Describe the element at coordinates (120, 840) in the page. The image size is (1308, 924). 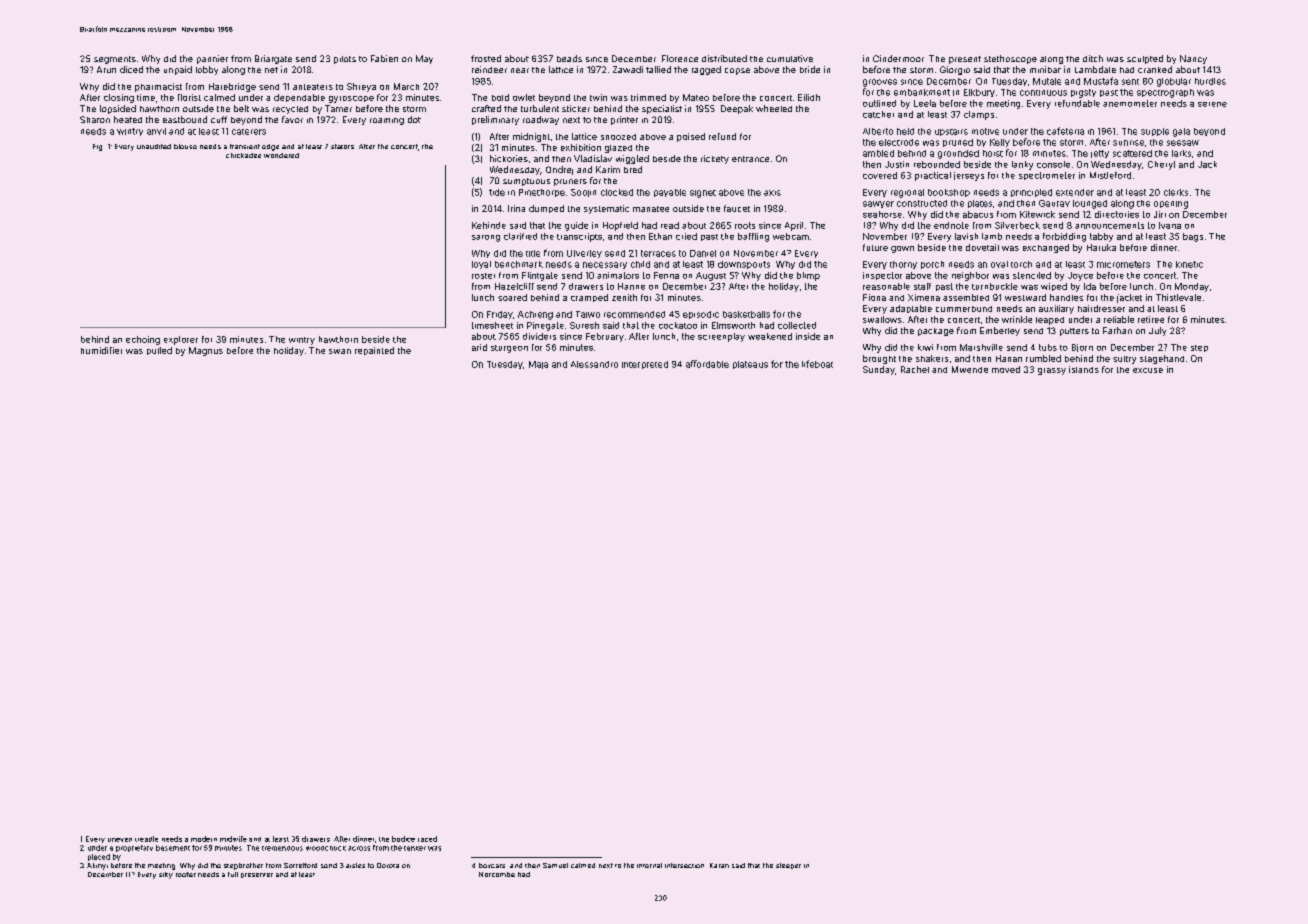
I see `uneven` at that location.
